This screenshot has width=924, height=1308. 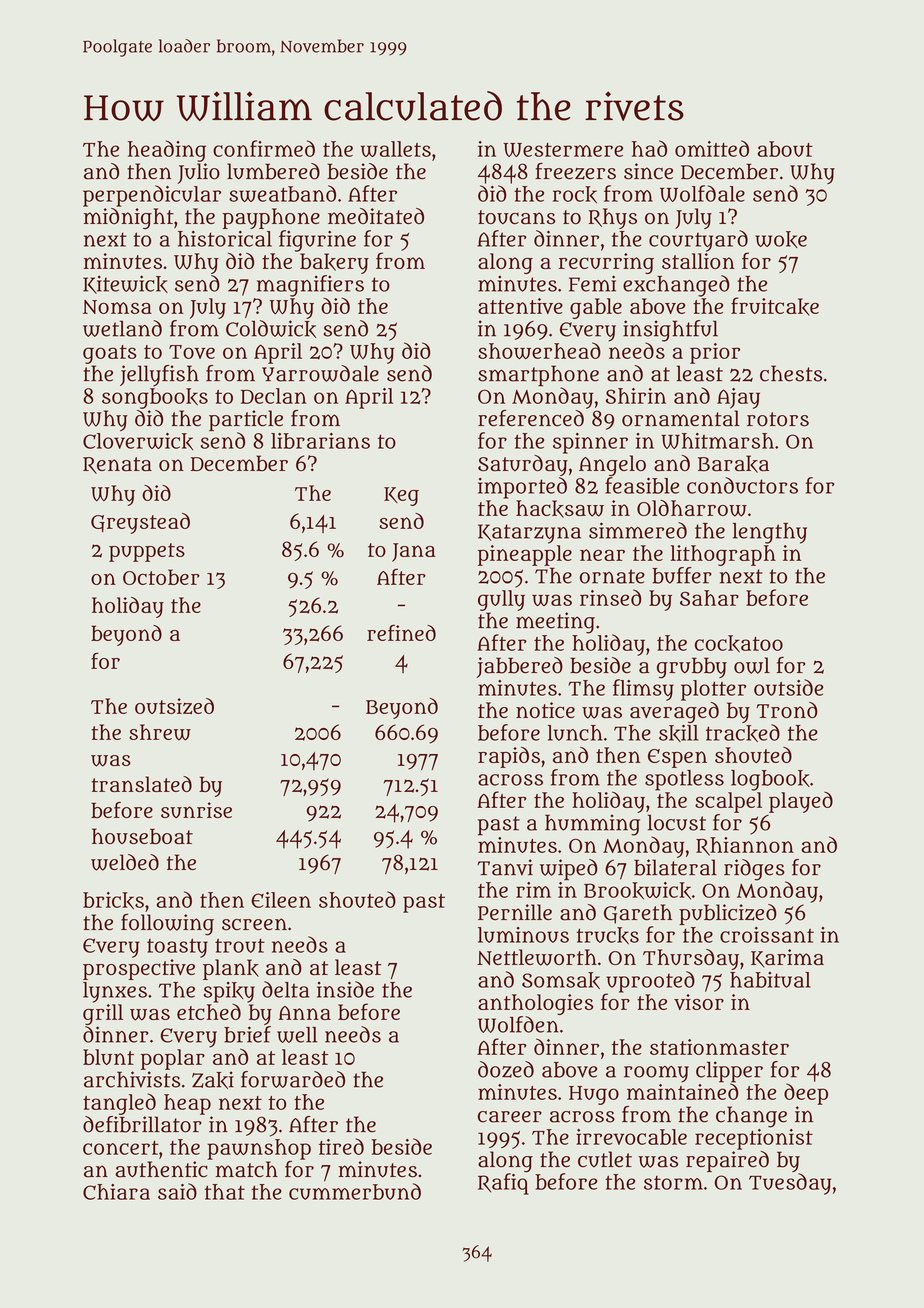 What do you see at coordinates (723, 555) in the screenshot?
I see `lithograph` at bounding box center [723, 555].
